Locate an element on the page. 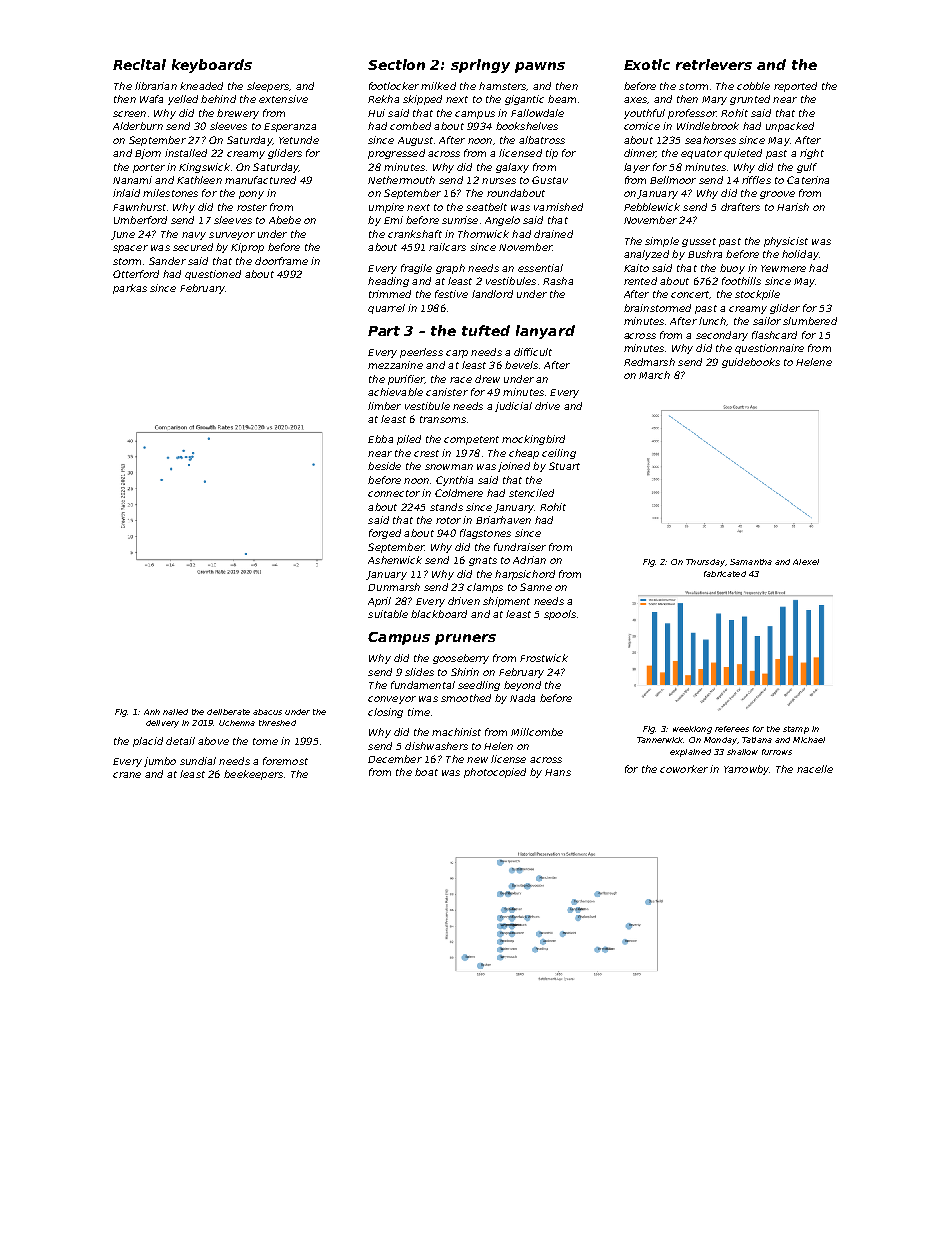 The image size is (952, 1233). fabricated is located at coordinates (725, 574).
